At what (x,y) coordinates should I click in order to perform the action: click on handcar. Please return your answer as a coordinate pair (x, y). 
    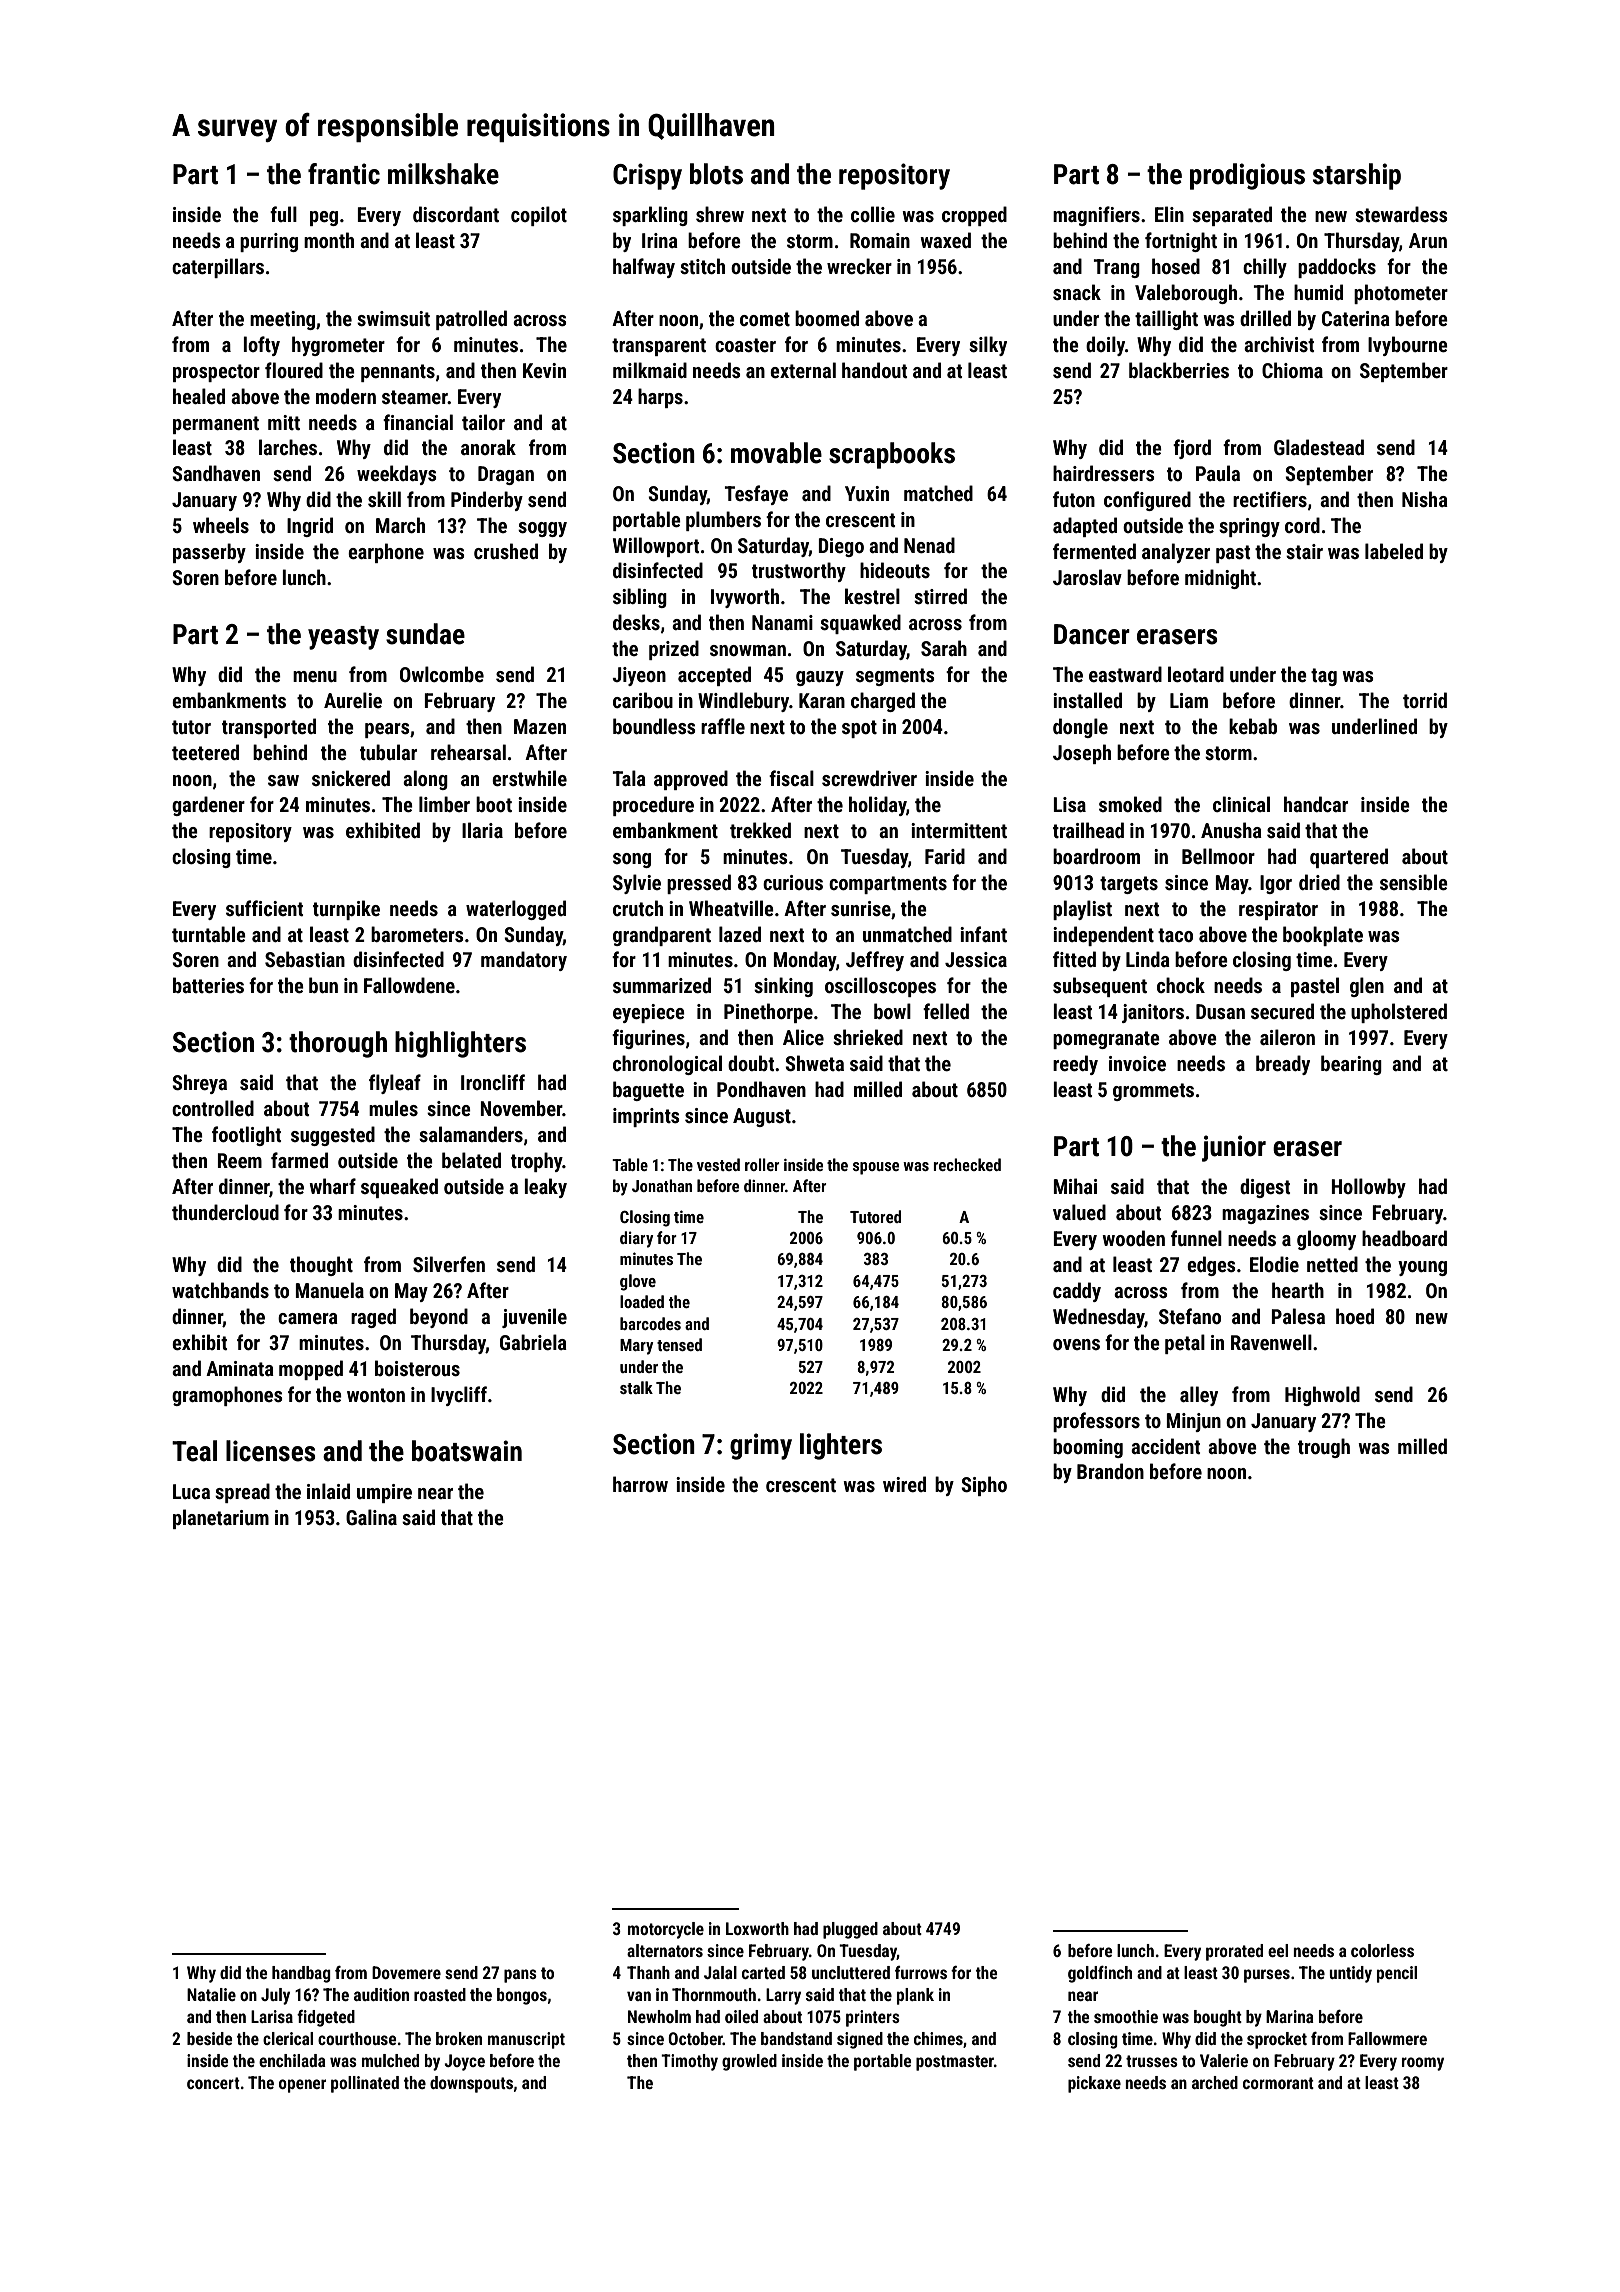
    Looking at the image, I should click on (1316, 804).
